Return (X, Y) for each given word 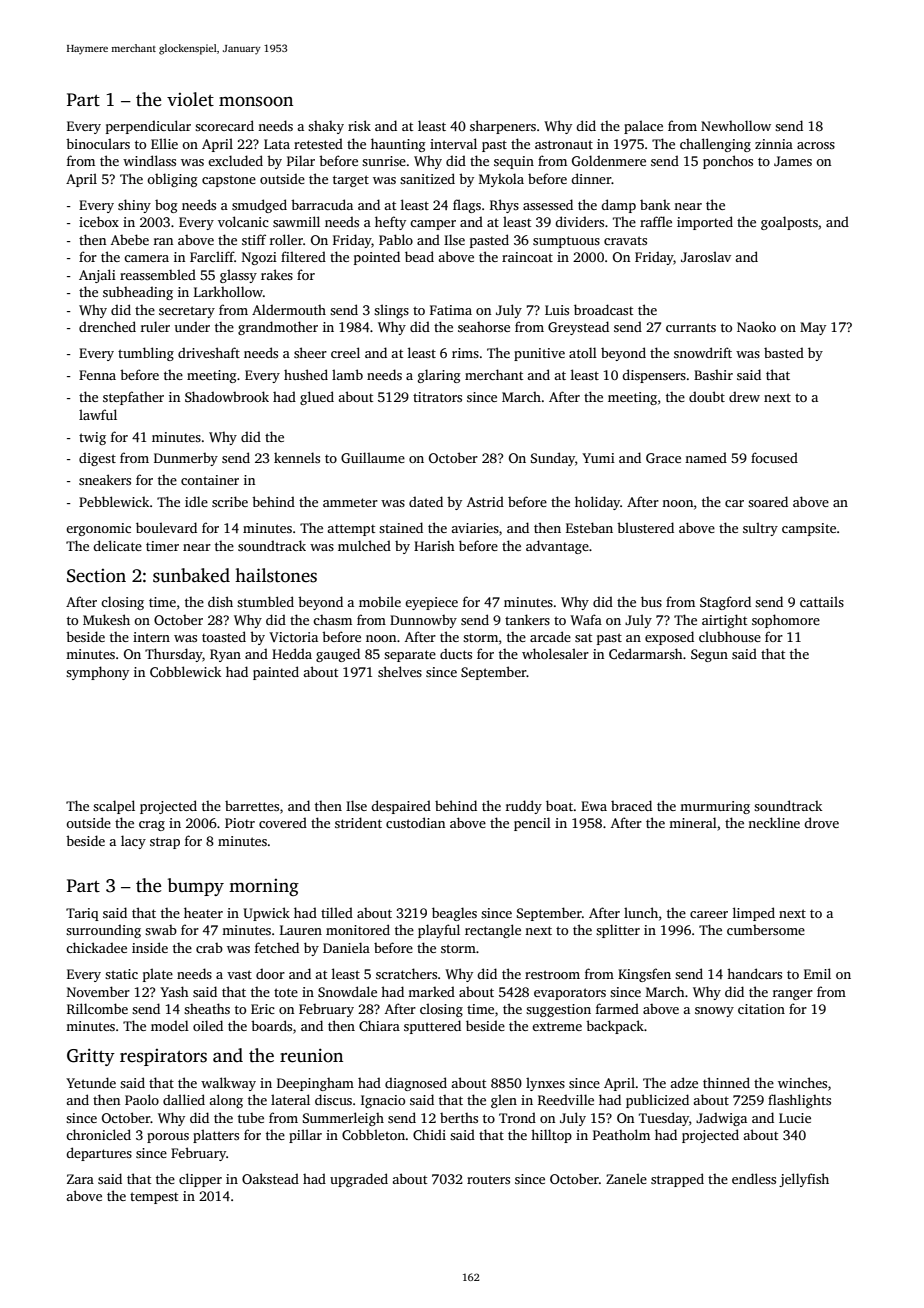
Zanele (626, 1178)
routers (488, 1179)
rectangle (493, 931)
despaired (401, 807)
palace (643, 127)
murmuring (715, 807)
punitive (539, 354)
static (121, 974)
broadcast (603, 309)
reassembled (158, 274)
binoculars (98, 143)
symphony (97, 673)
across (816, 145)
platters (216, 1136)
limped (754, 914)
